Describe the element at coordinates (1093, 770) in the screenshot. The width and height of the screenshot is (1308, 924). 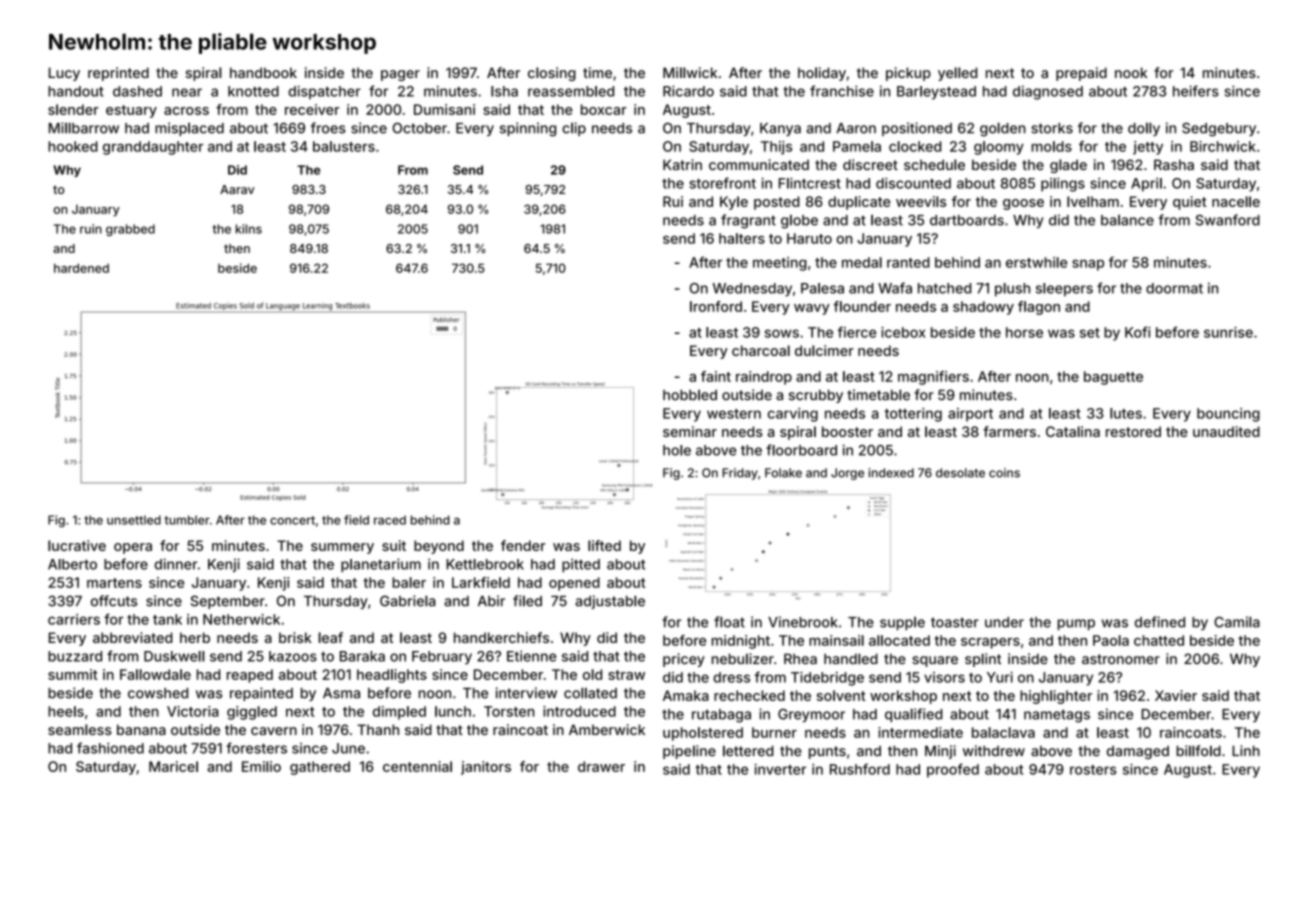
I see `rosters` at that location.
